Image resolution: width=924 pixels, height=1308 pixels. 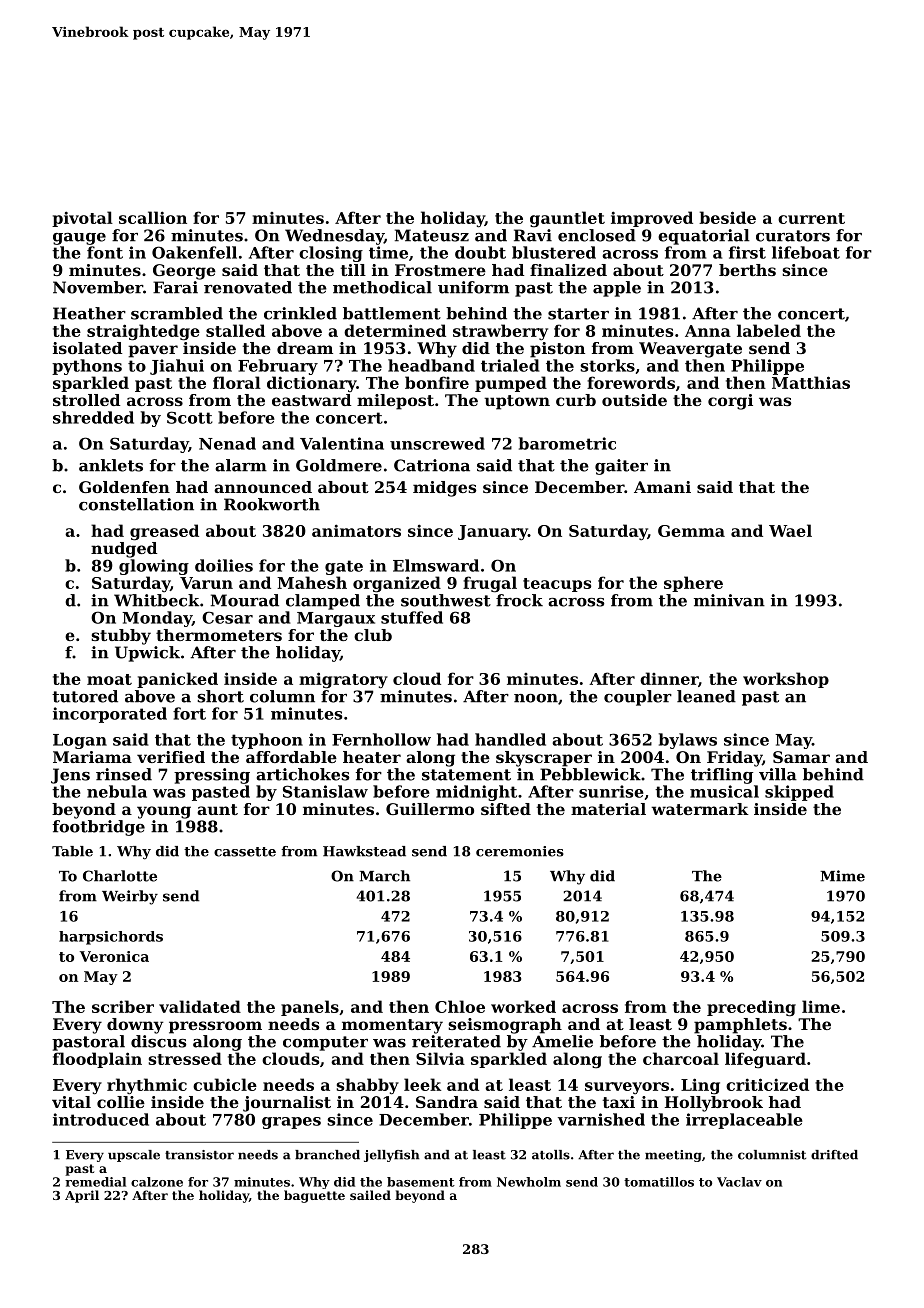 I want to click on current, so click(x=811, y=218).
